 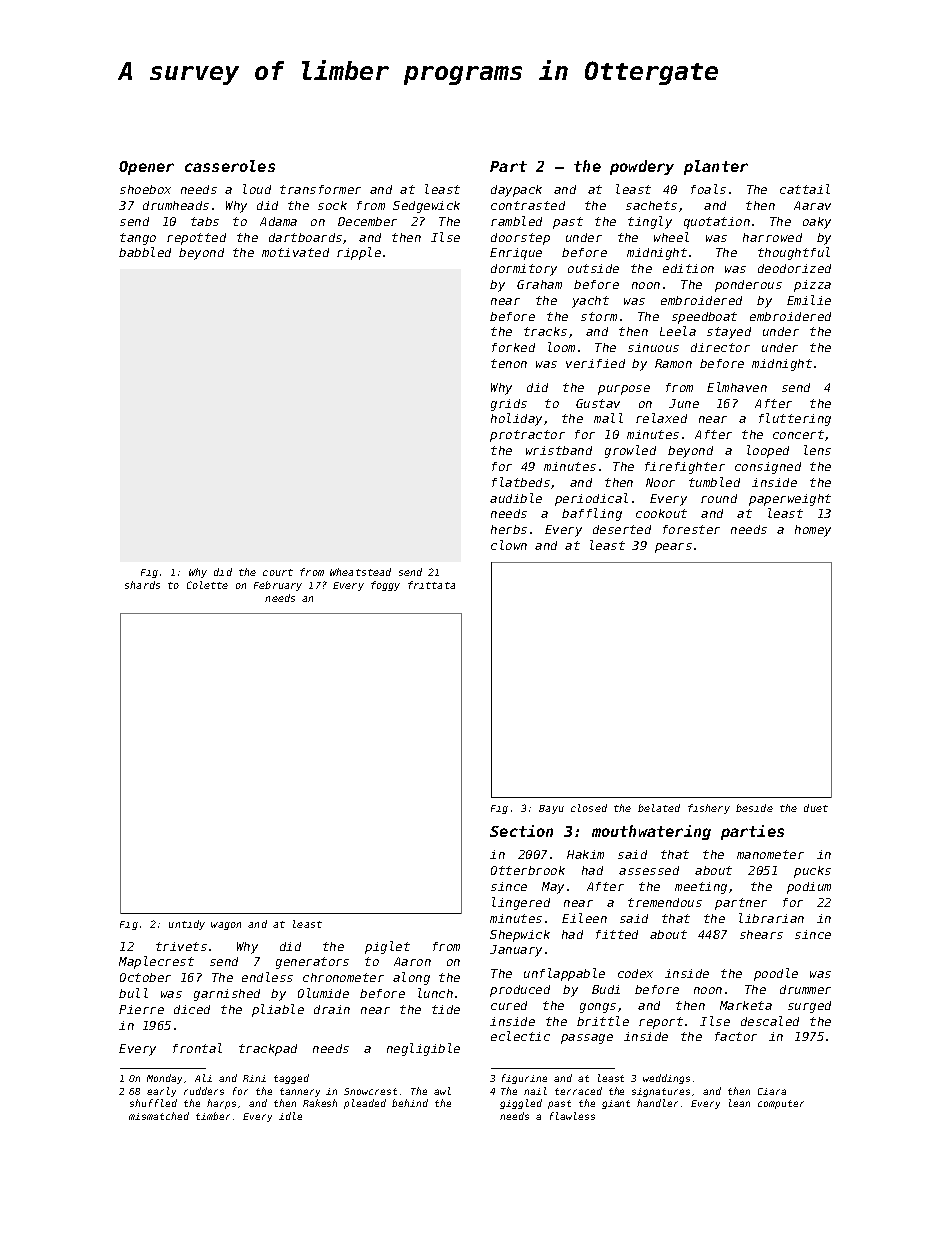 I want to click on daypack, so click(x=516, y=191).
